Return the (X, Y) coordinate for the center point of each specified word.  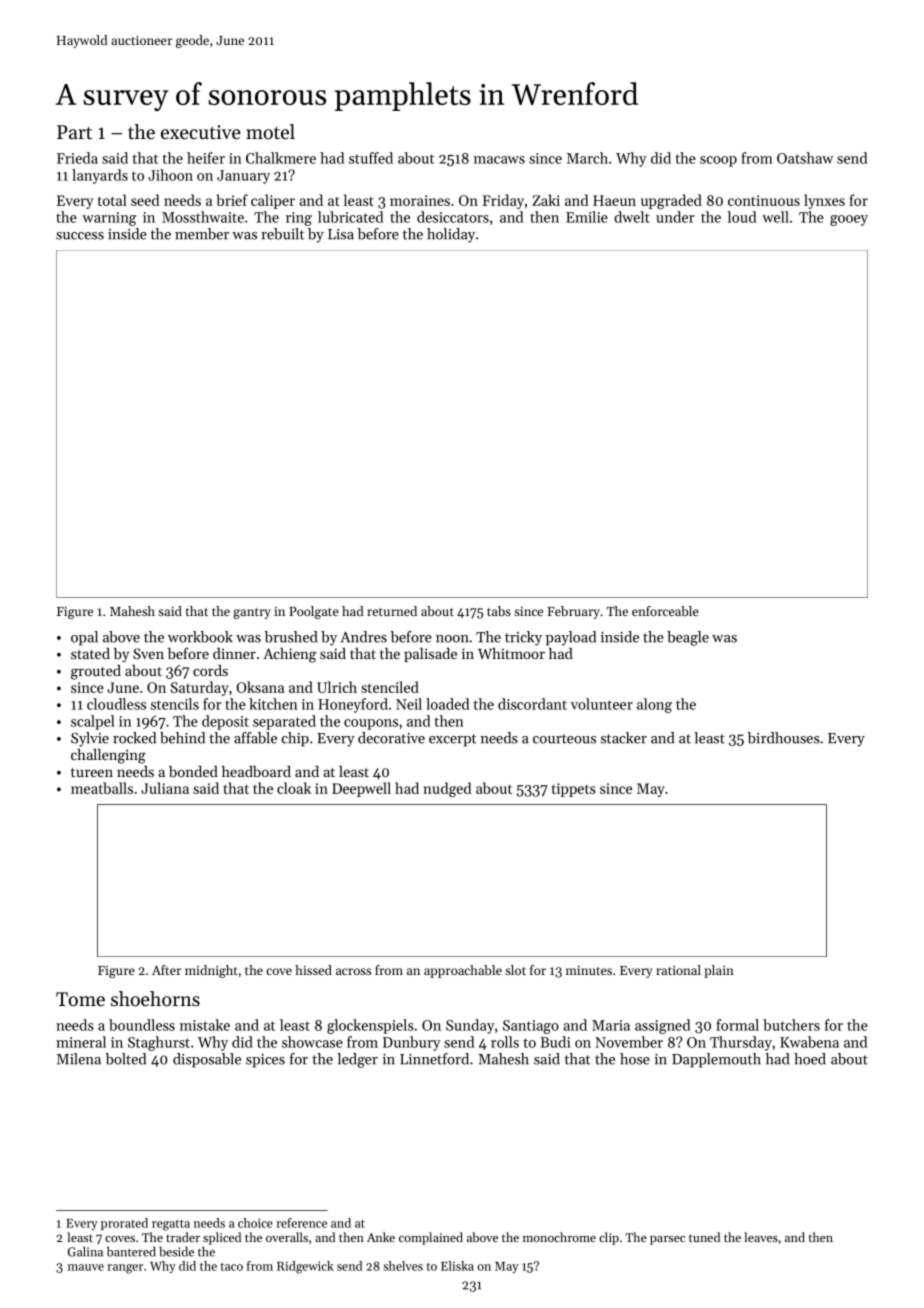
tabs (499, 611)
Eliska (457, 1266)
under (675, 217)
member (202, 234)
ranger (125, 1269)
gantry (252, 613)
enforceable (665, 611)
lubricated (350, 217)
